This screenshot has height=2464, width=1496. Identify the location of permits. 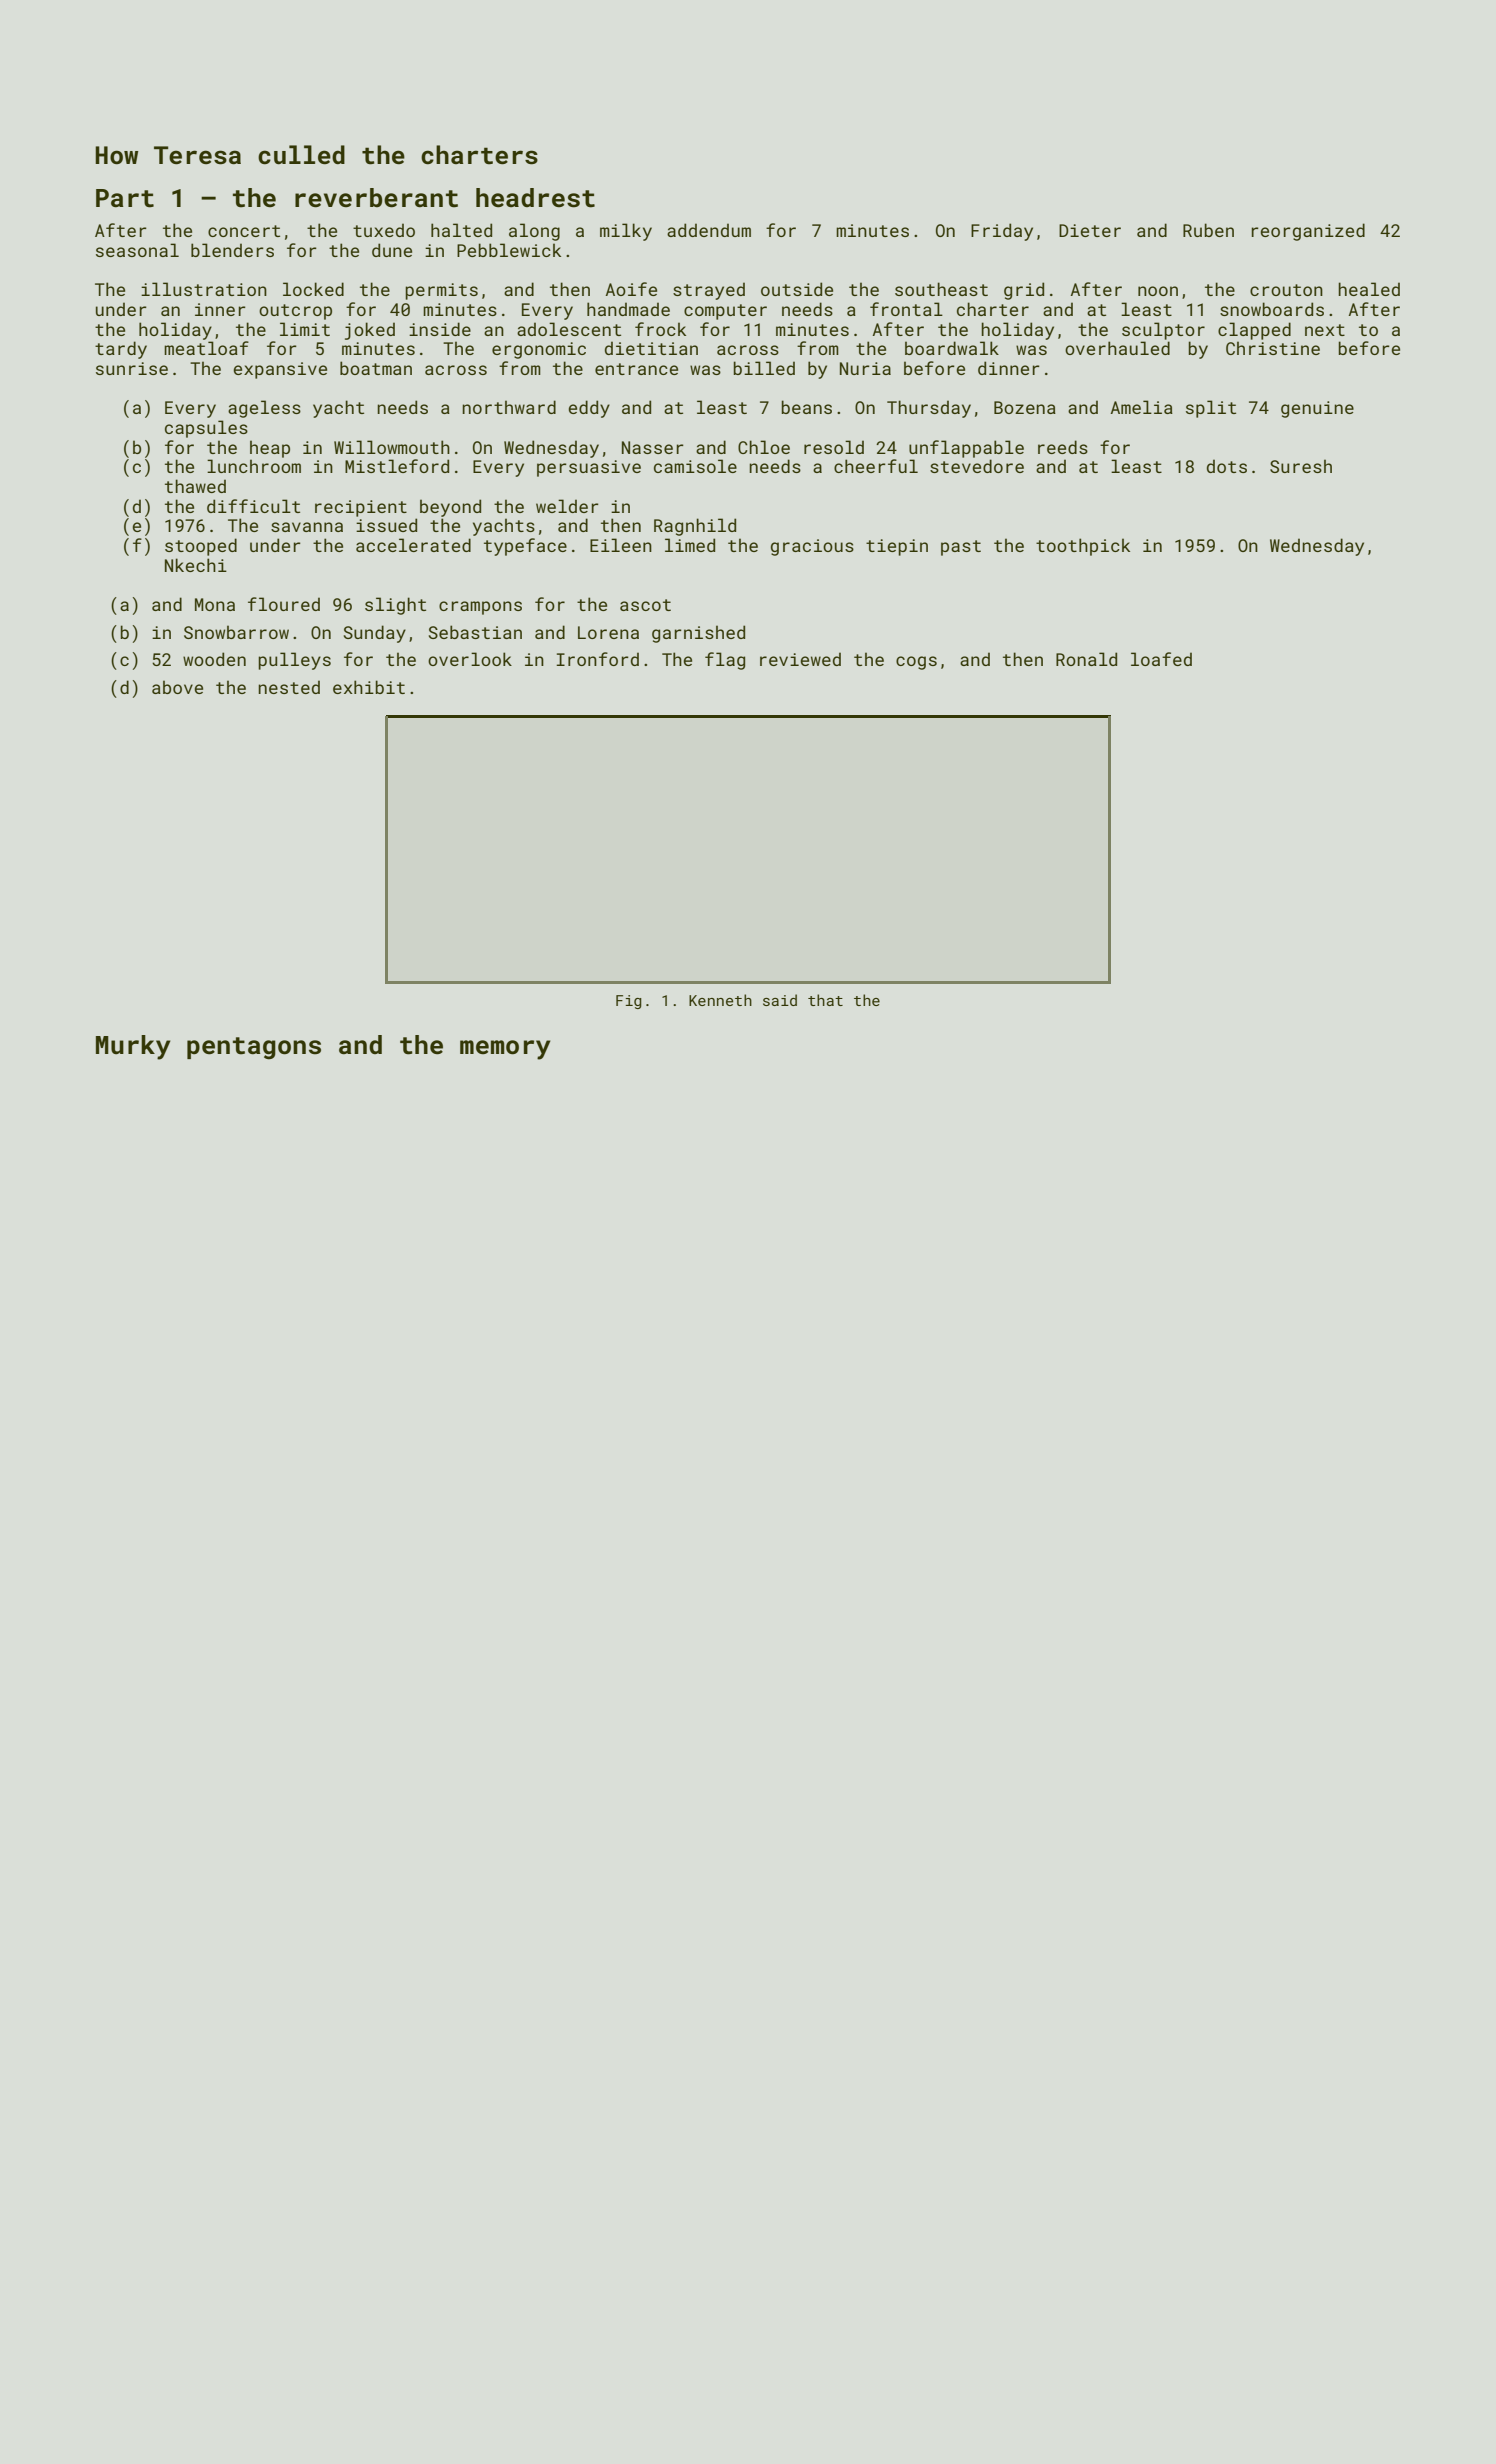
(441, 291).
